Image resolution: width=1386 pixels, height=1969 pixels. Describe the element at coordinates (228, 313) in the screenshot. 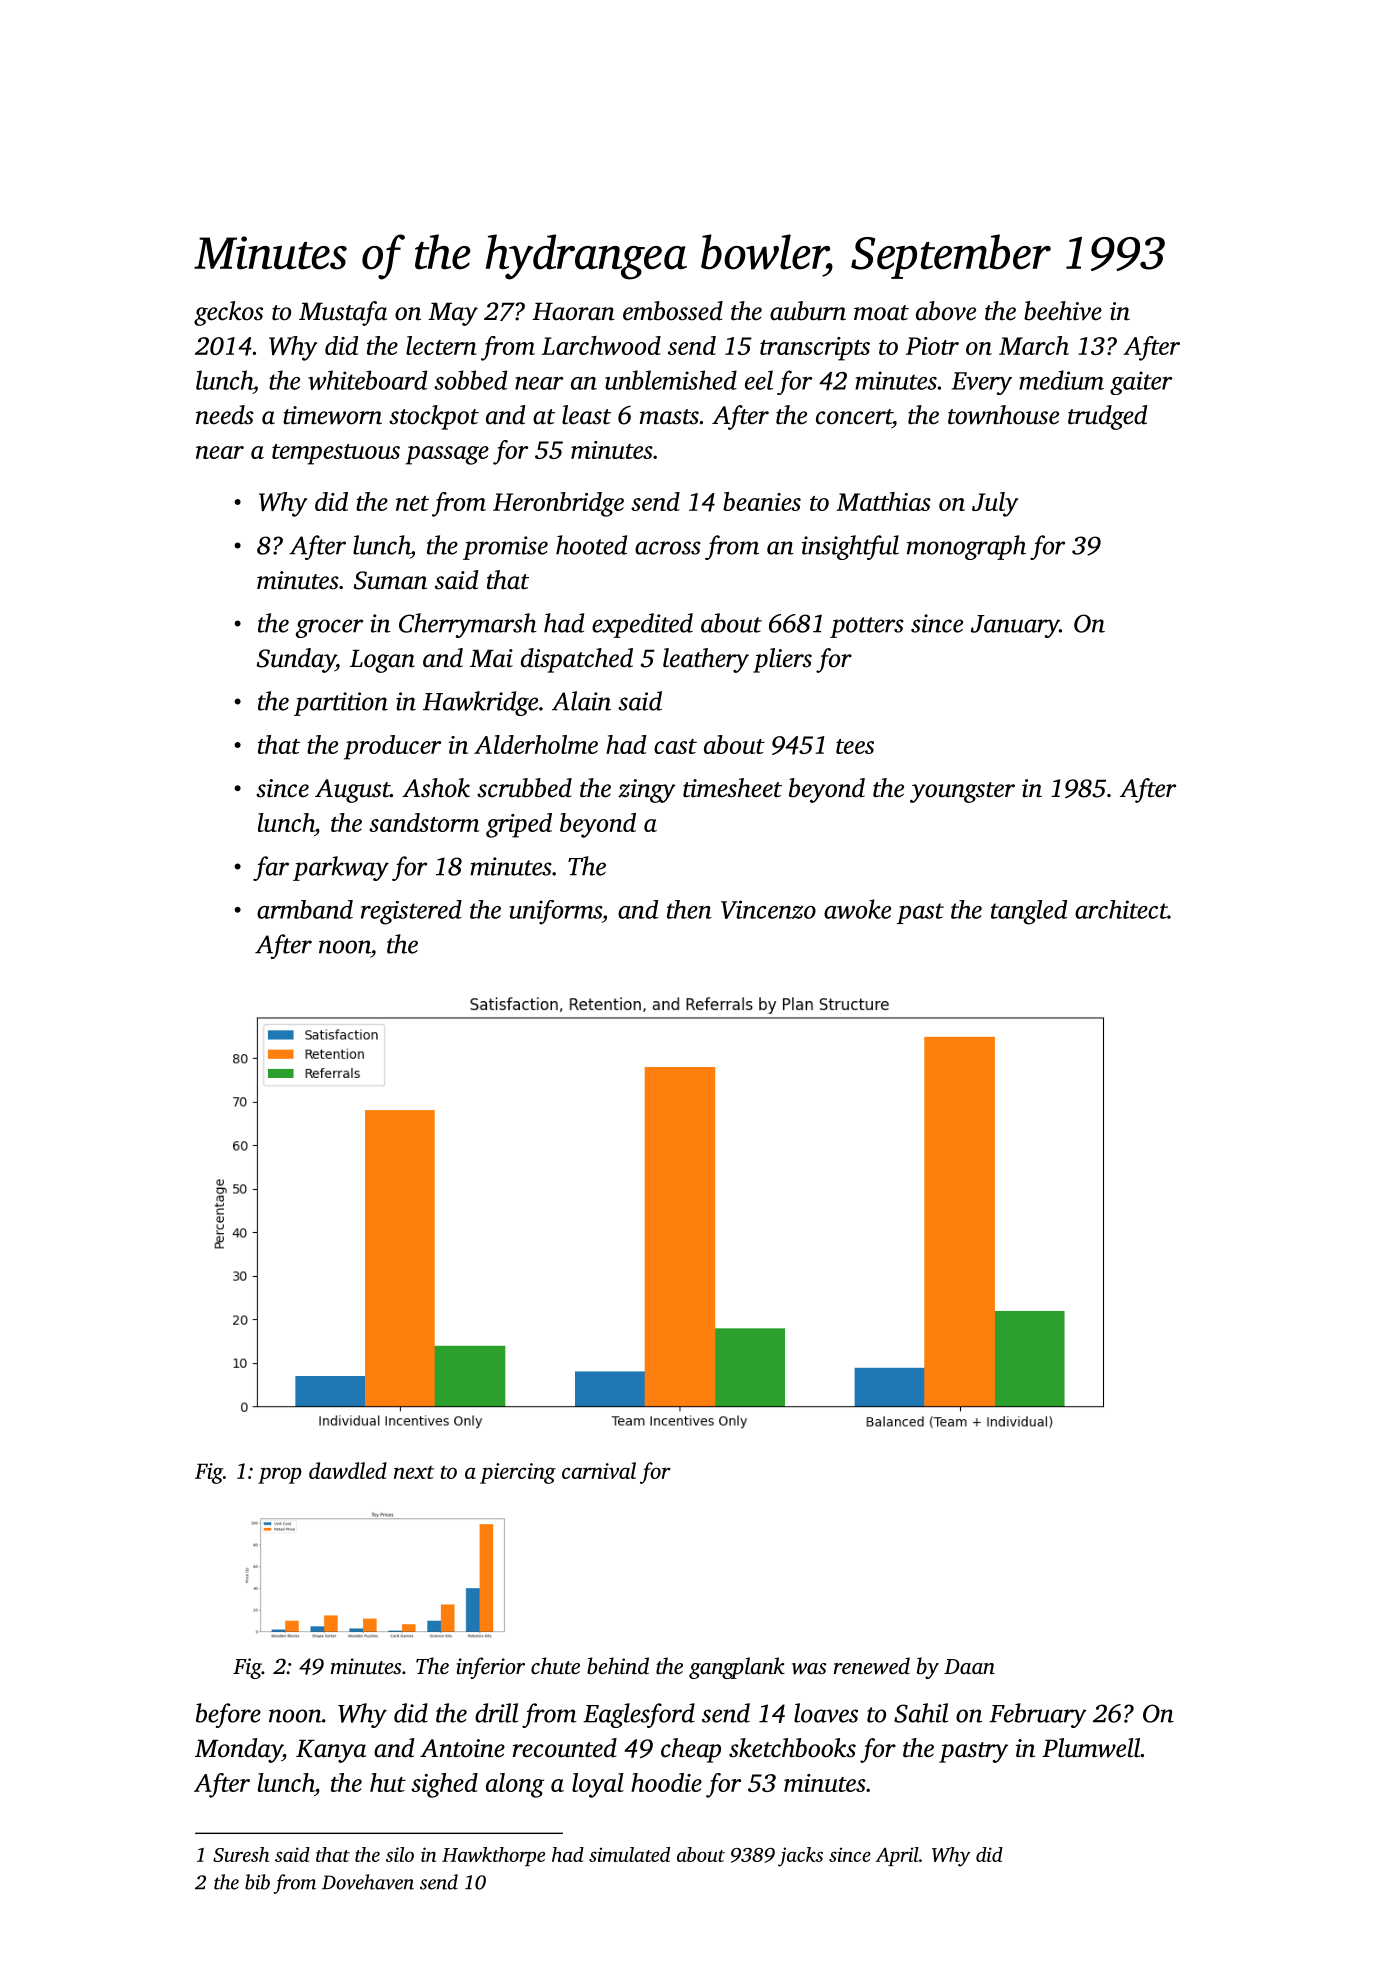

I see `geckos` at that location.
